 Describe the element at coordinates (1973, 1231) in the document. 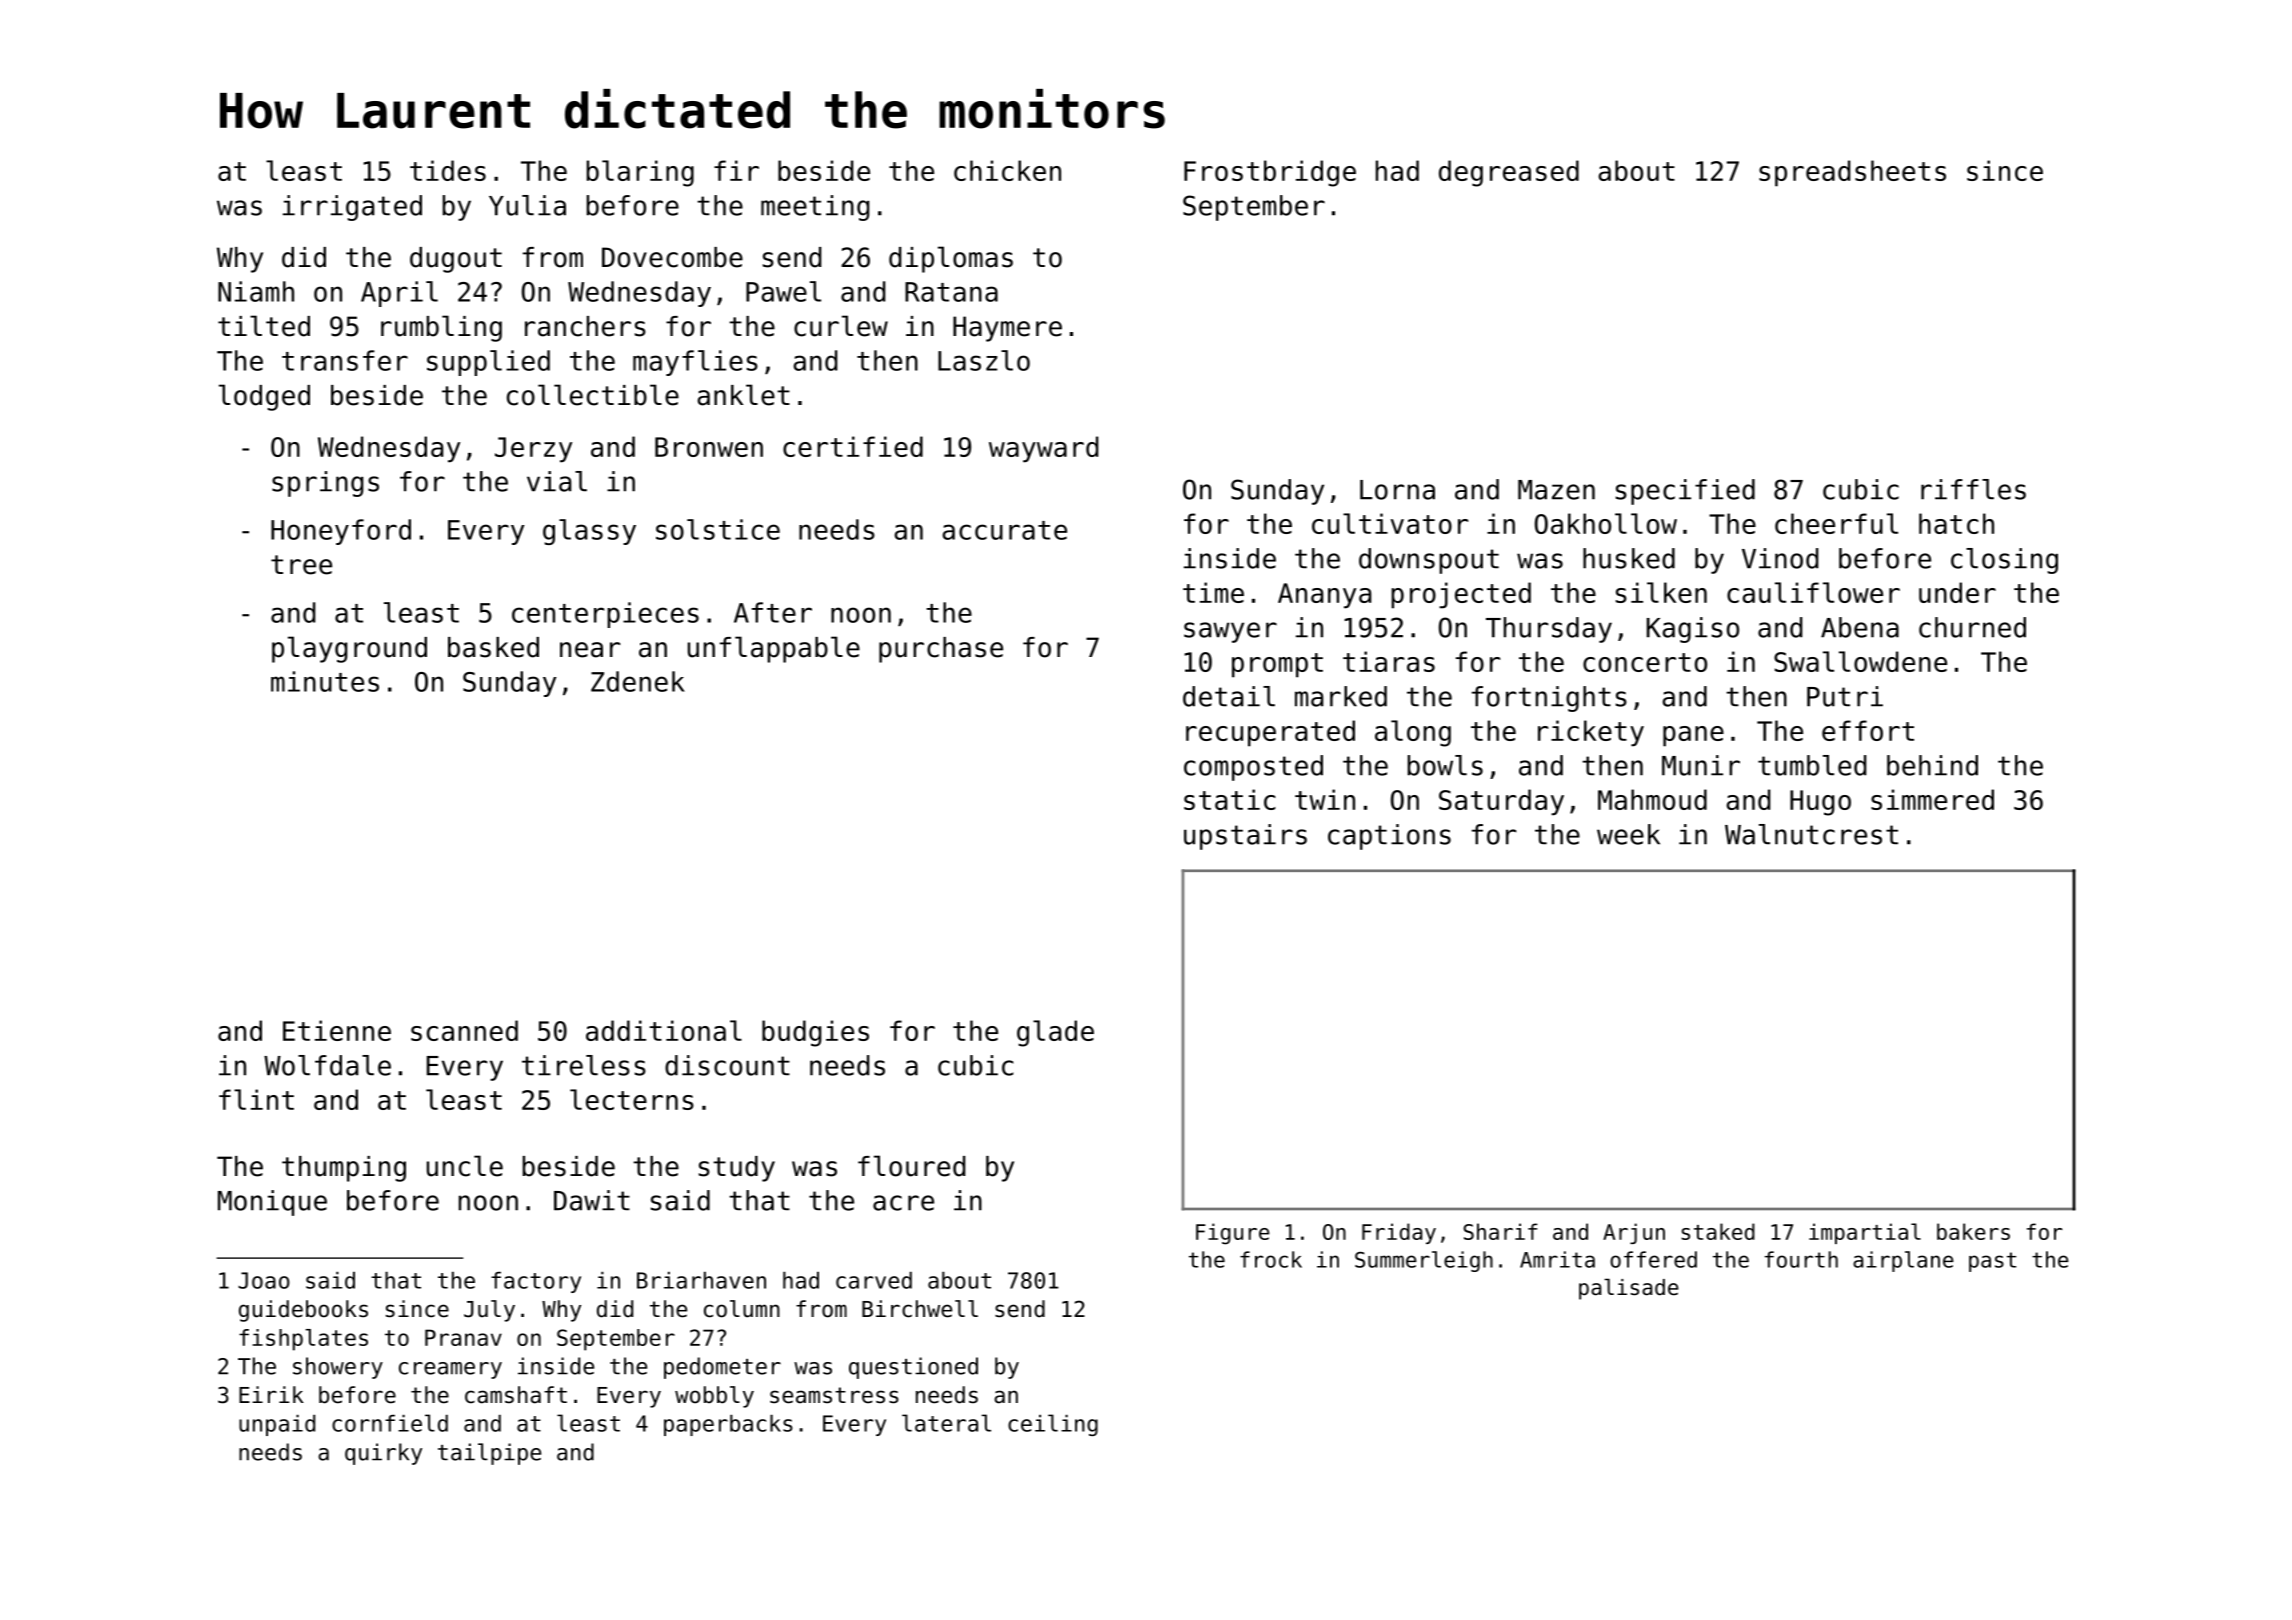

I see `bakers` at that location.
